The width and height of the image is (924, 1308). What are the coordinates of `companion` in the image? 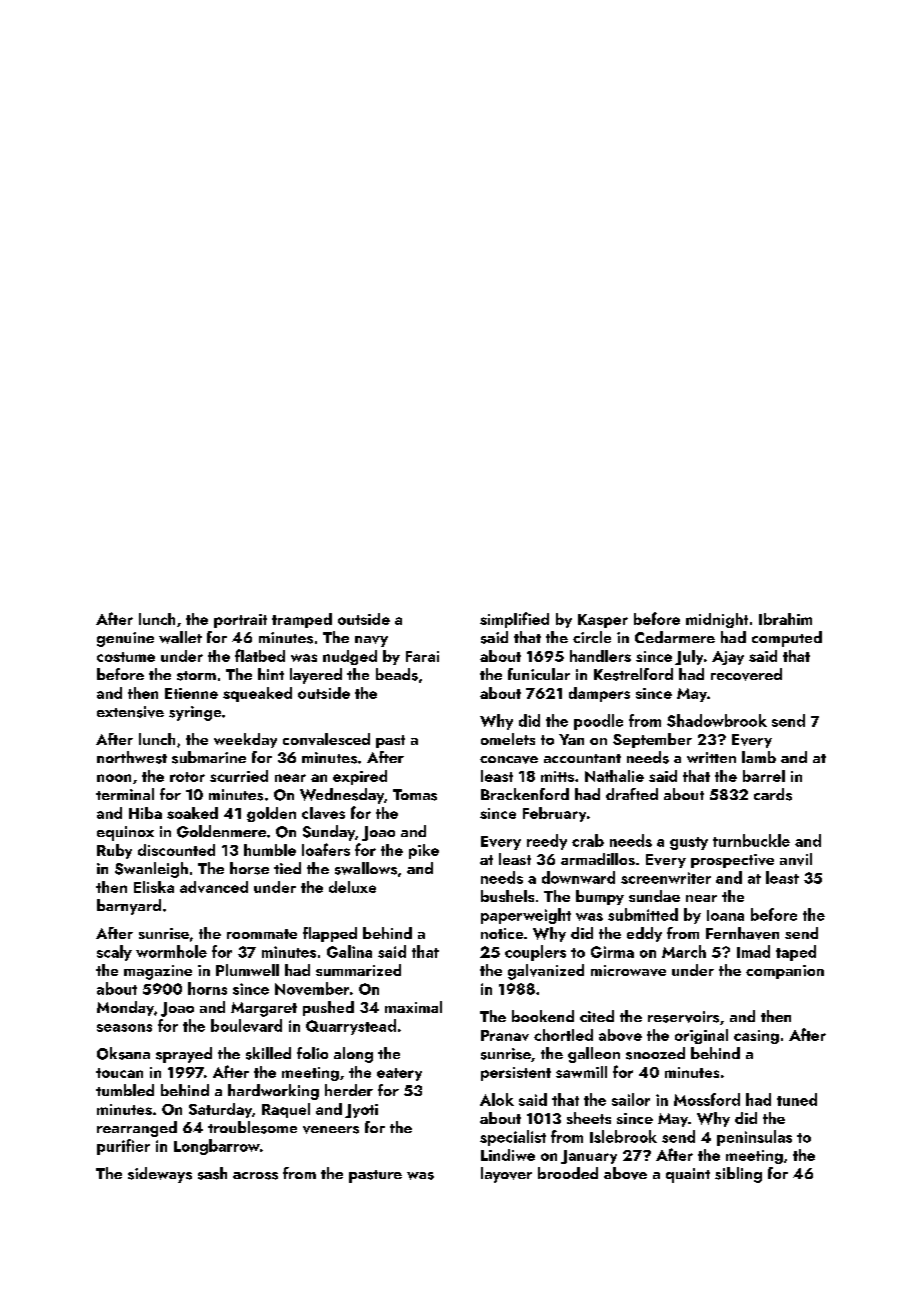 It's located at (785, 972).
